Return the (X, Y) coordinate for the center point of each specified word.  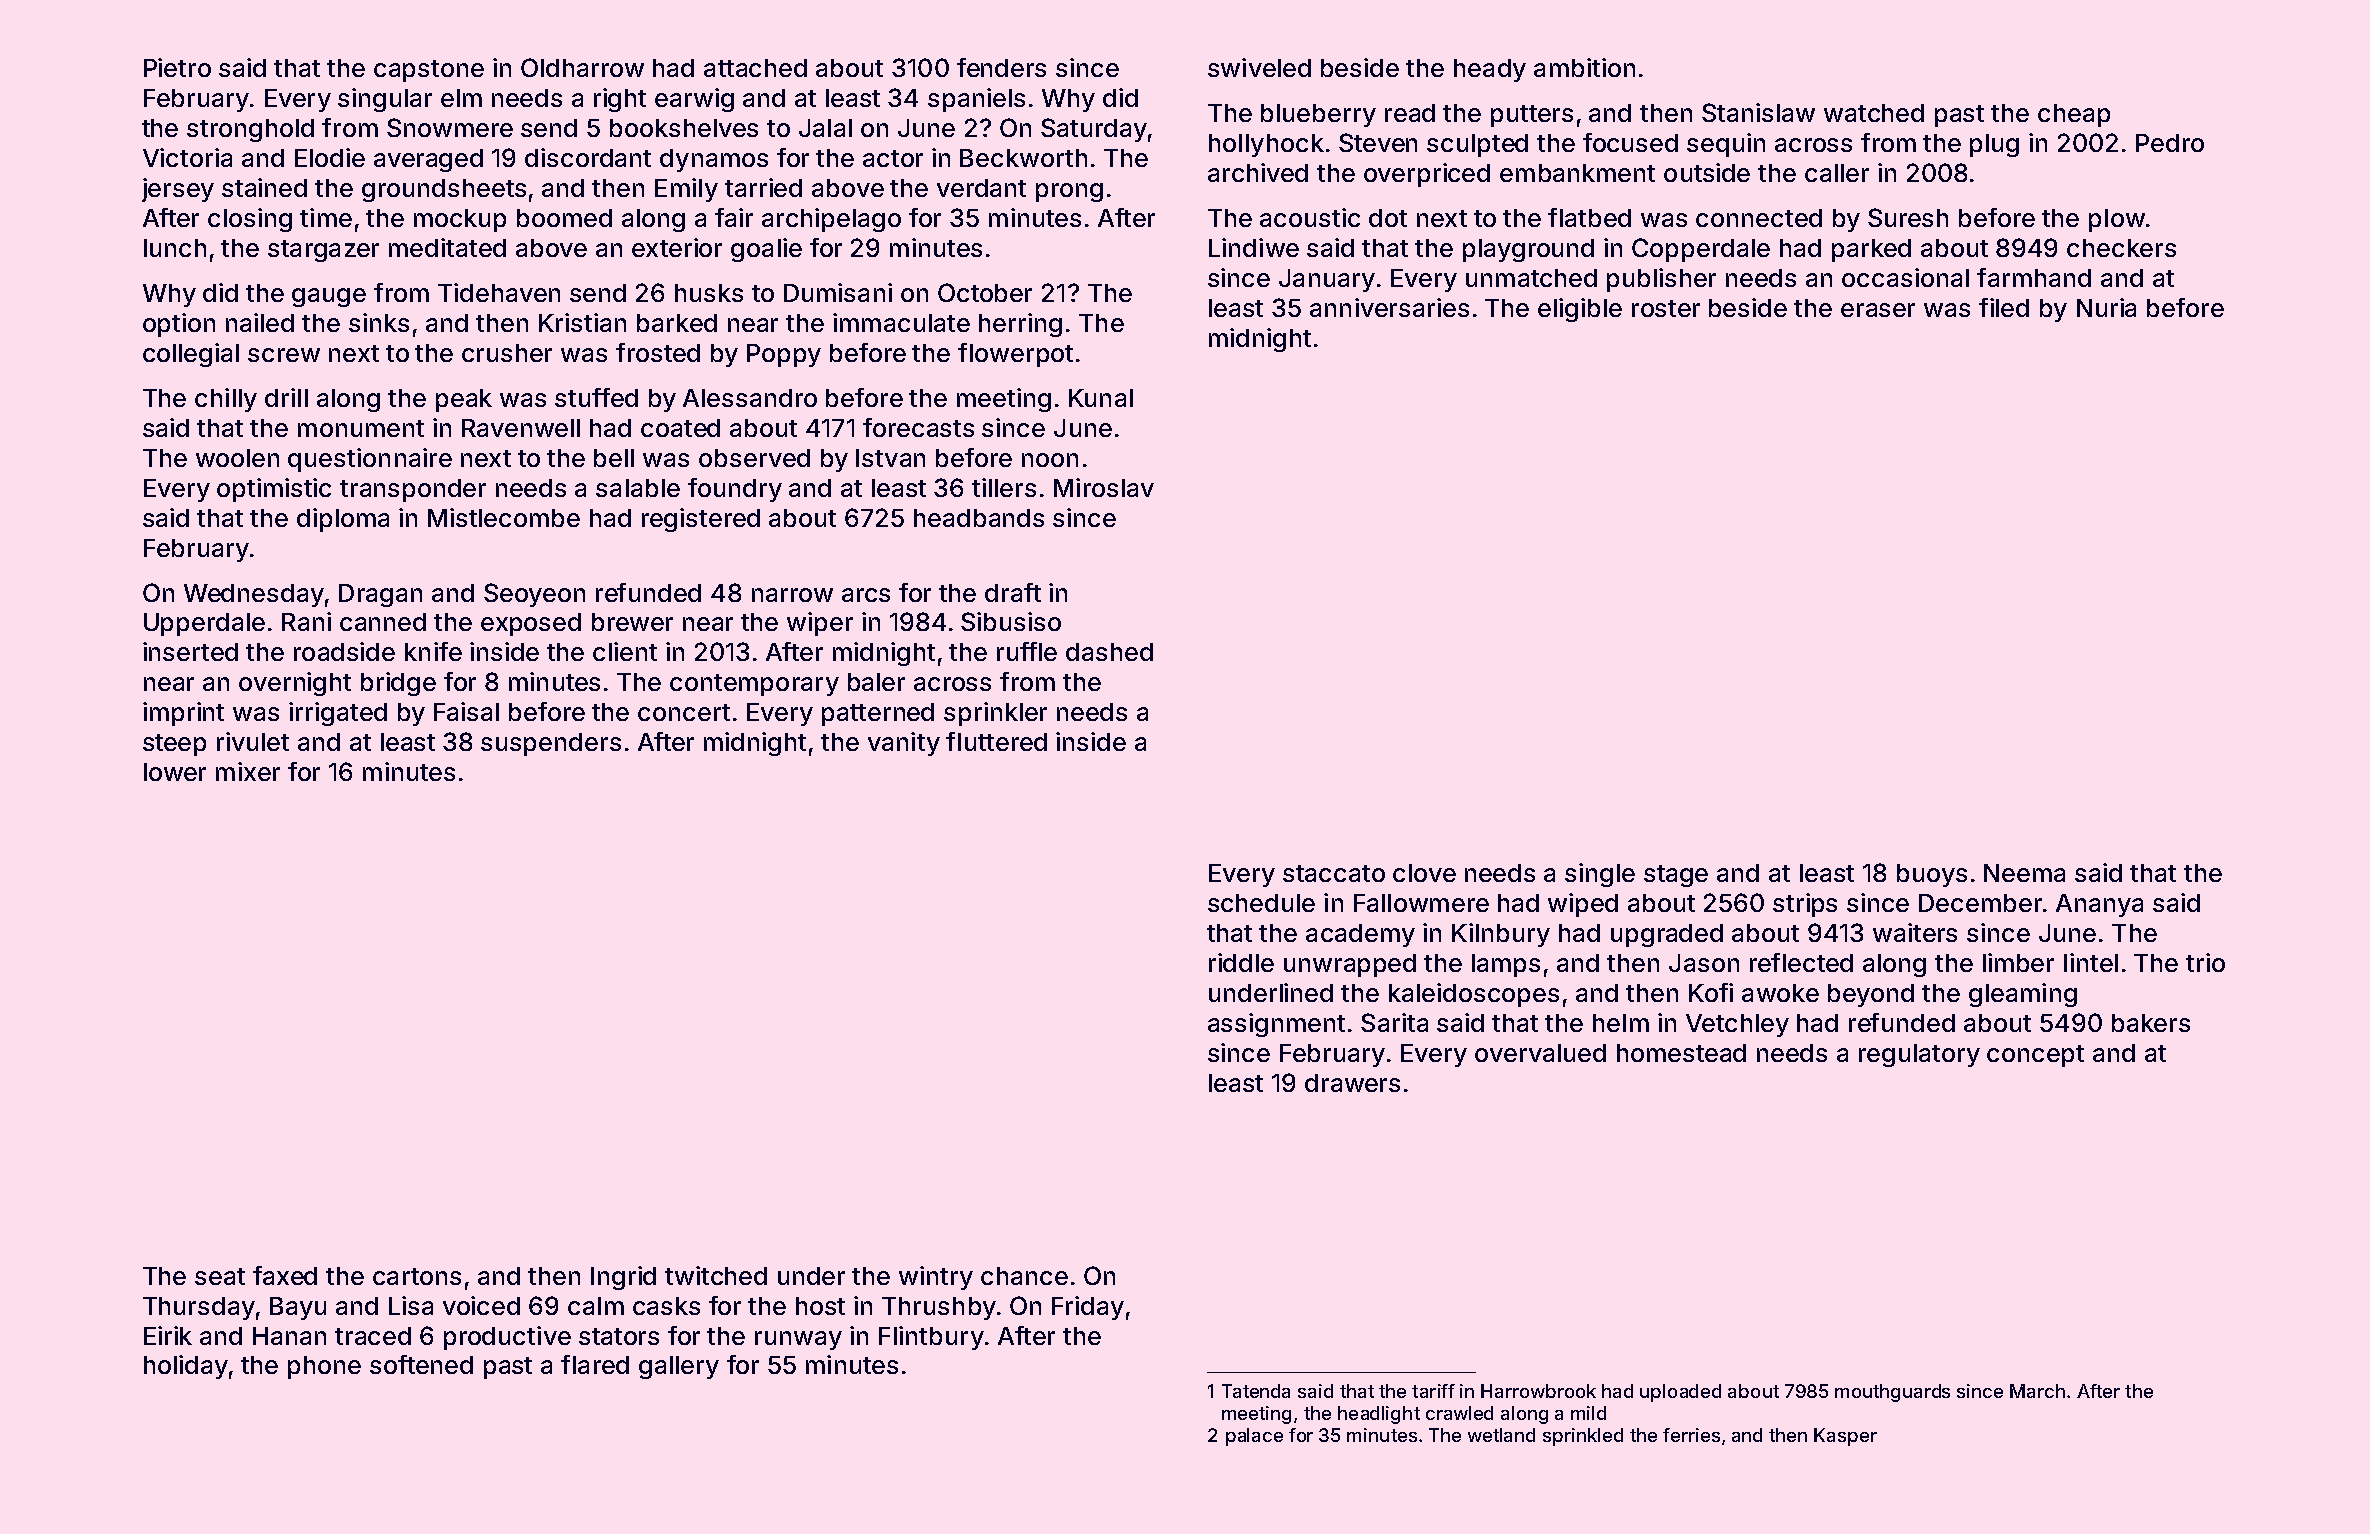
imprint (183, 714)
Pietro (177, 67)
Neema (2024, 873)
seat (220, 1276)
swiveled (1259, 67)
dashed (1109, 652)
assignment (1276, 1025)
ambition (1584, 67)
